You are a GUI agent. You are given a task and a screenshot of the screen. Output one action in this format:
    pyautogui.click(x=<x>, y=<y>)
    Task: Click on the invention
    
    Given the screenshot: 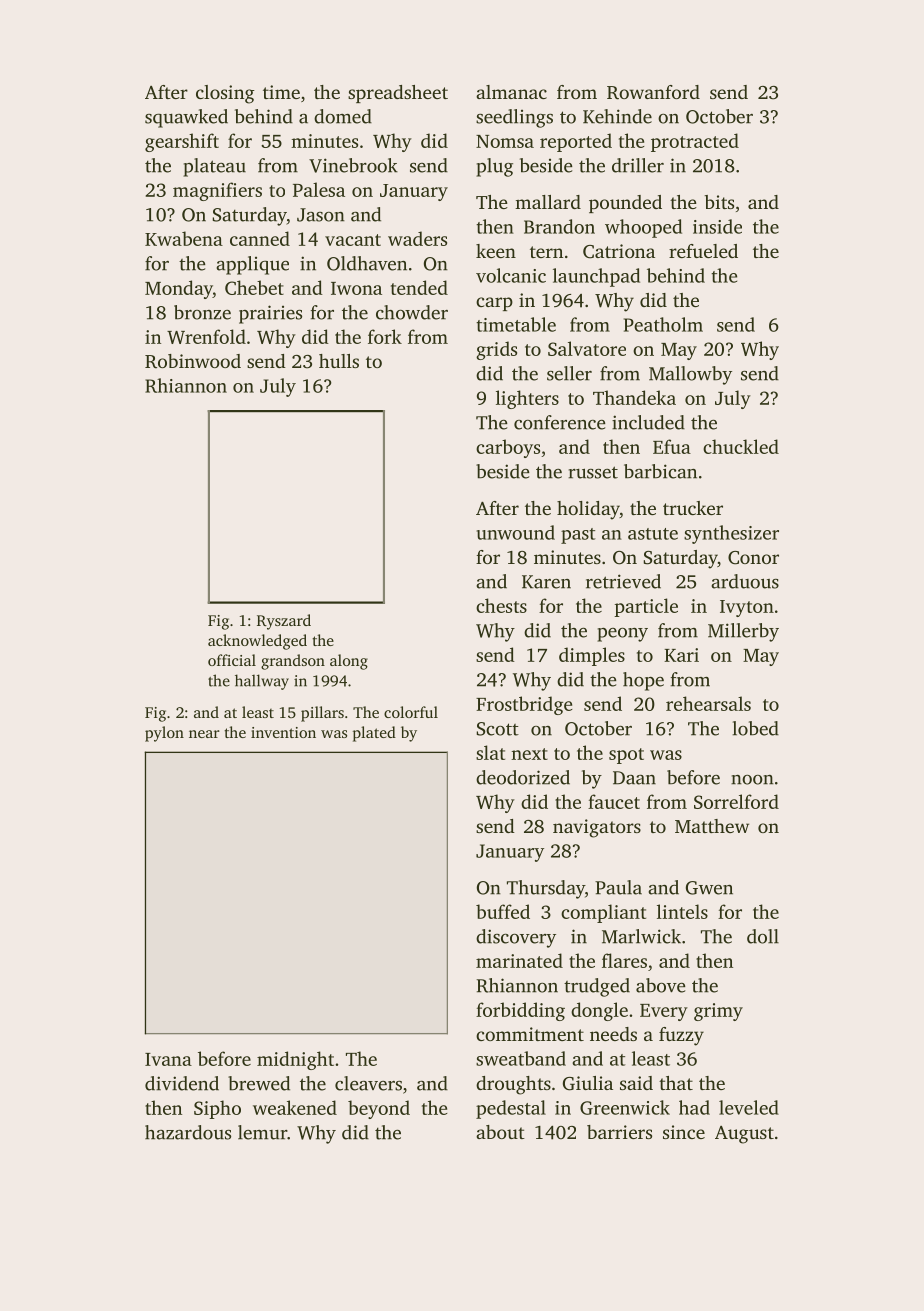 What is the action you would take?
    pyautogui.click(x=283, y=732)
